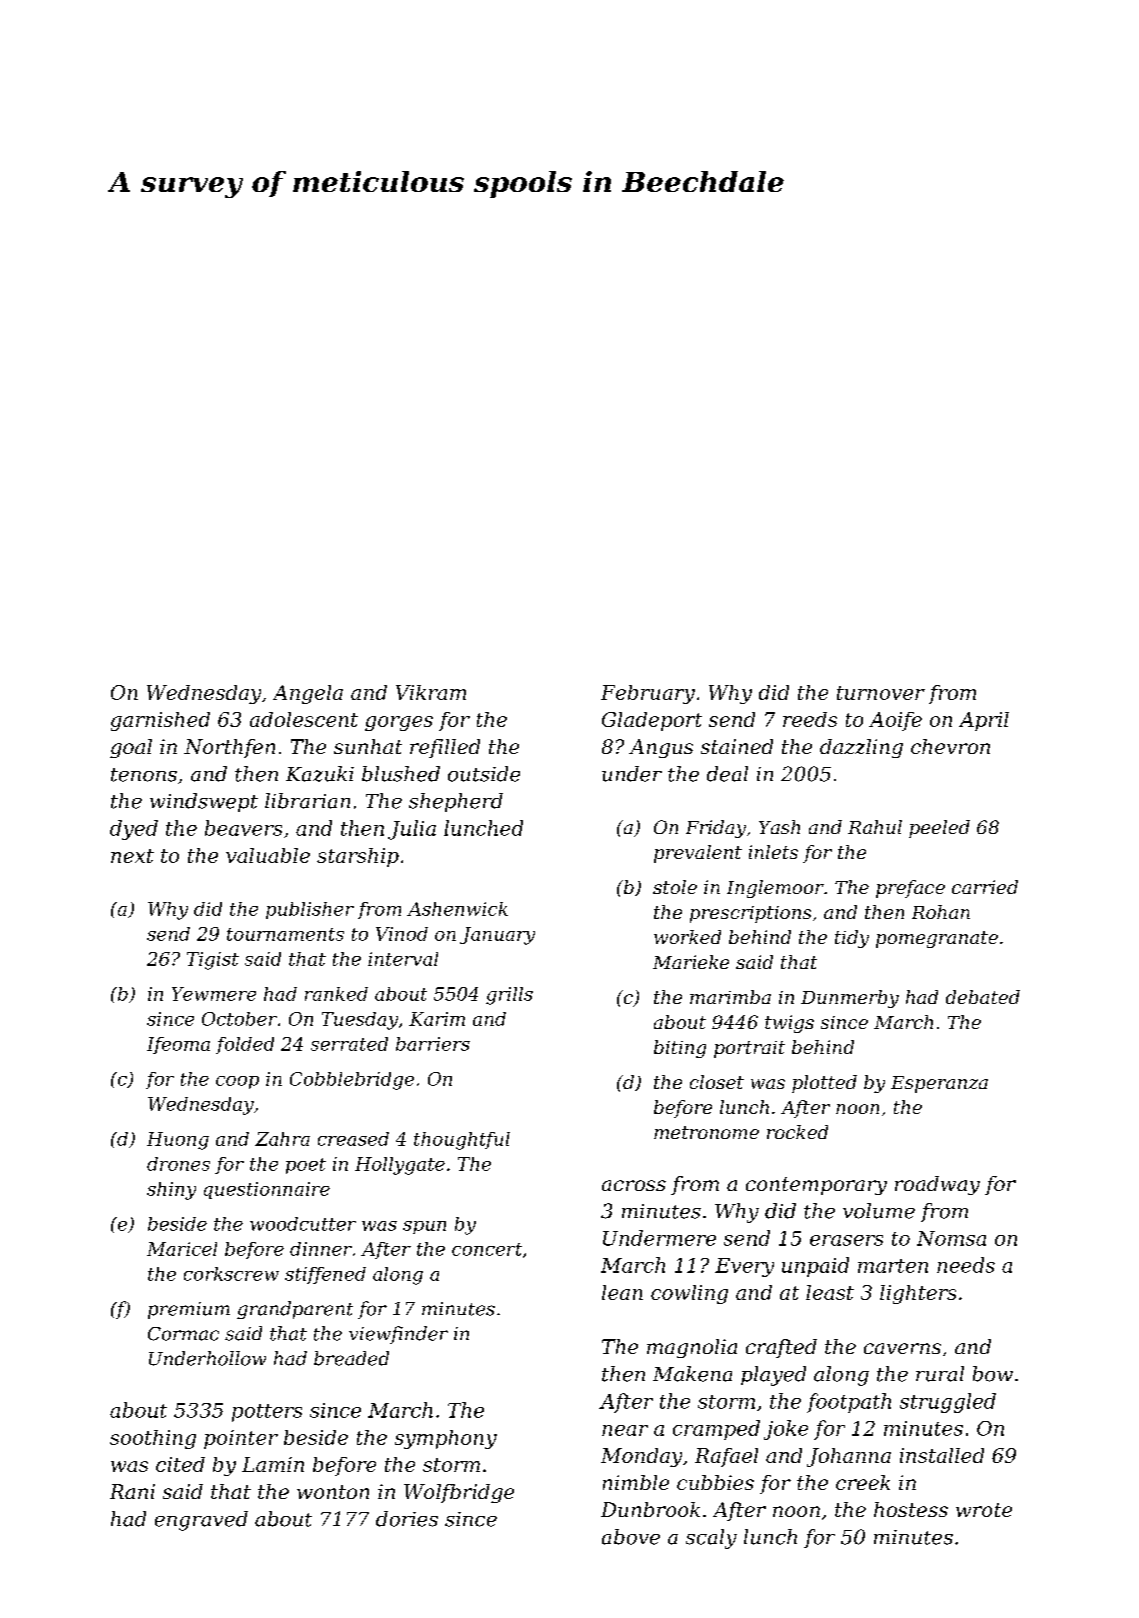 This screenshot has height=1618, width=1139. What do you see at coordinates (132, 1491) in the screenshot?
I see `Rani` at bounding box center [132, 1491].
